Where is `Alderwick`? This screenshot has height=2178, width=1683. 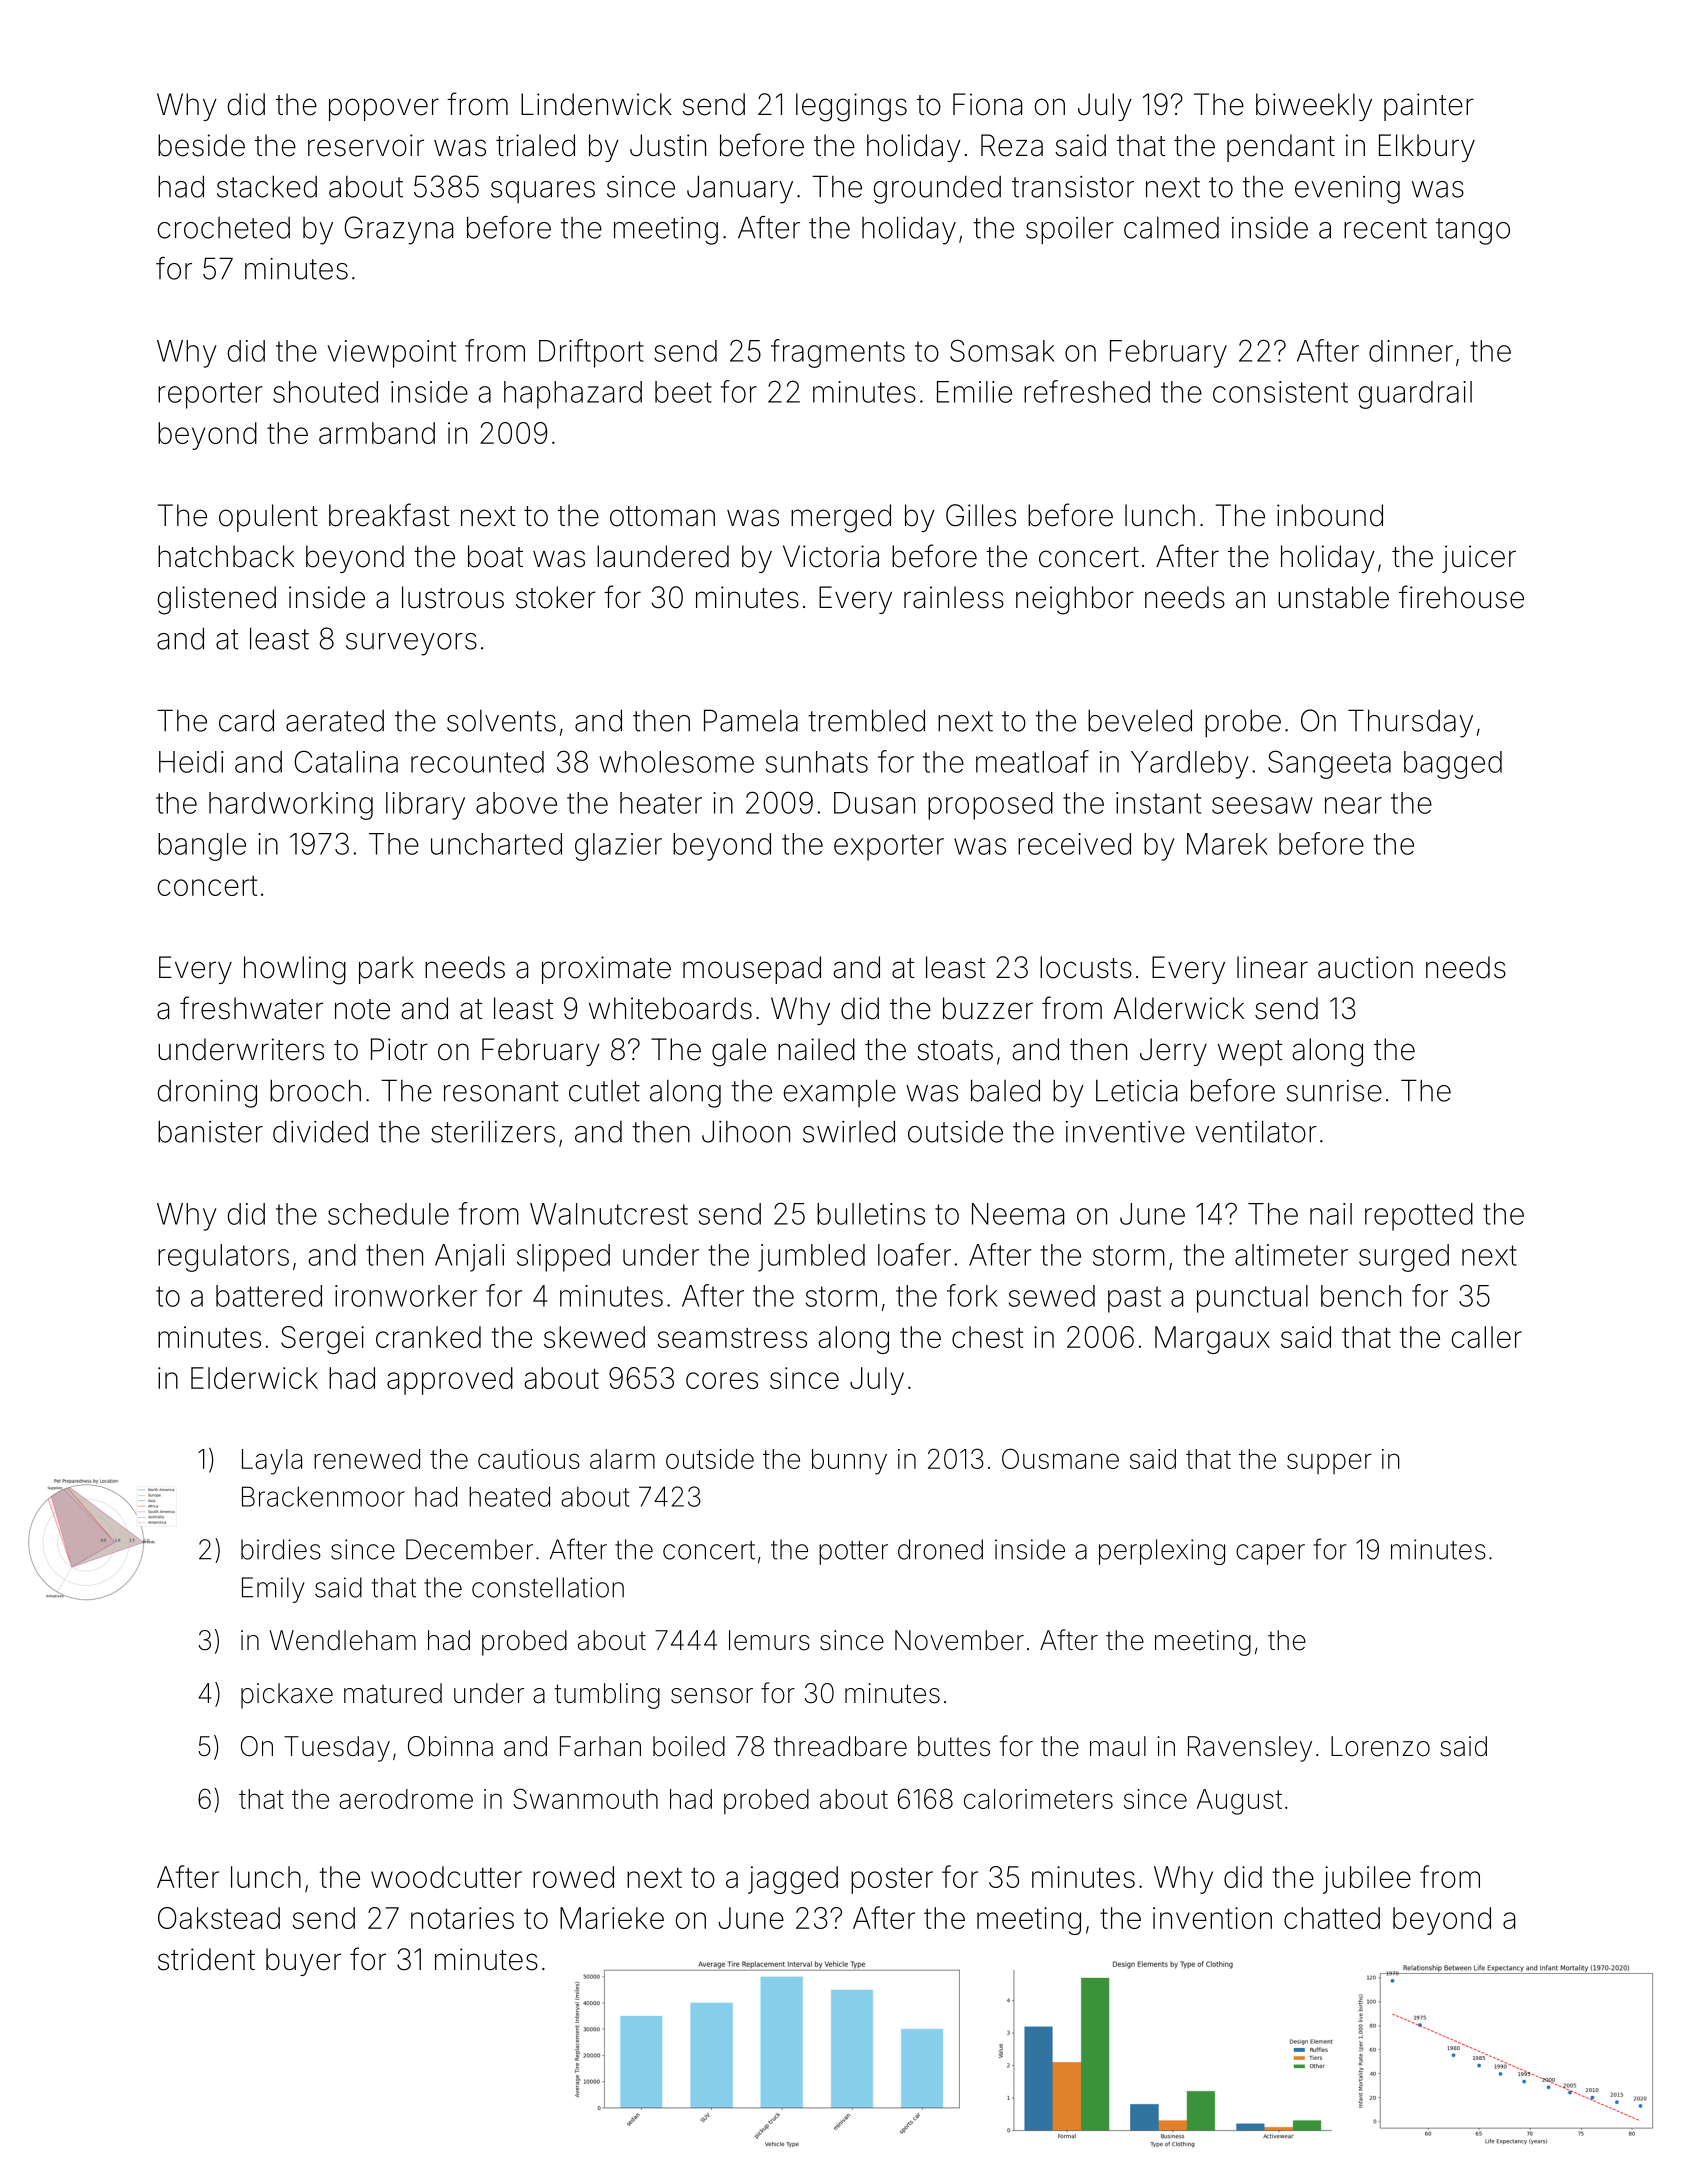 Alderwick is located at coordinates (1179, 1008).
